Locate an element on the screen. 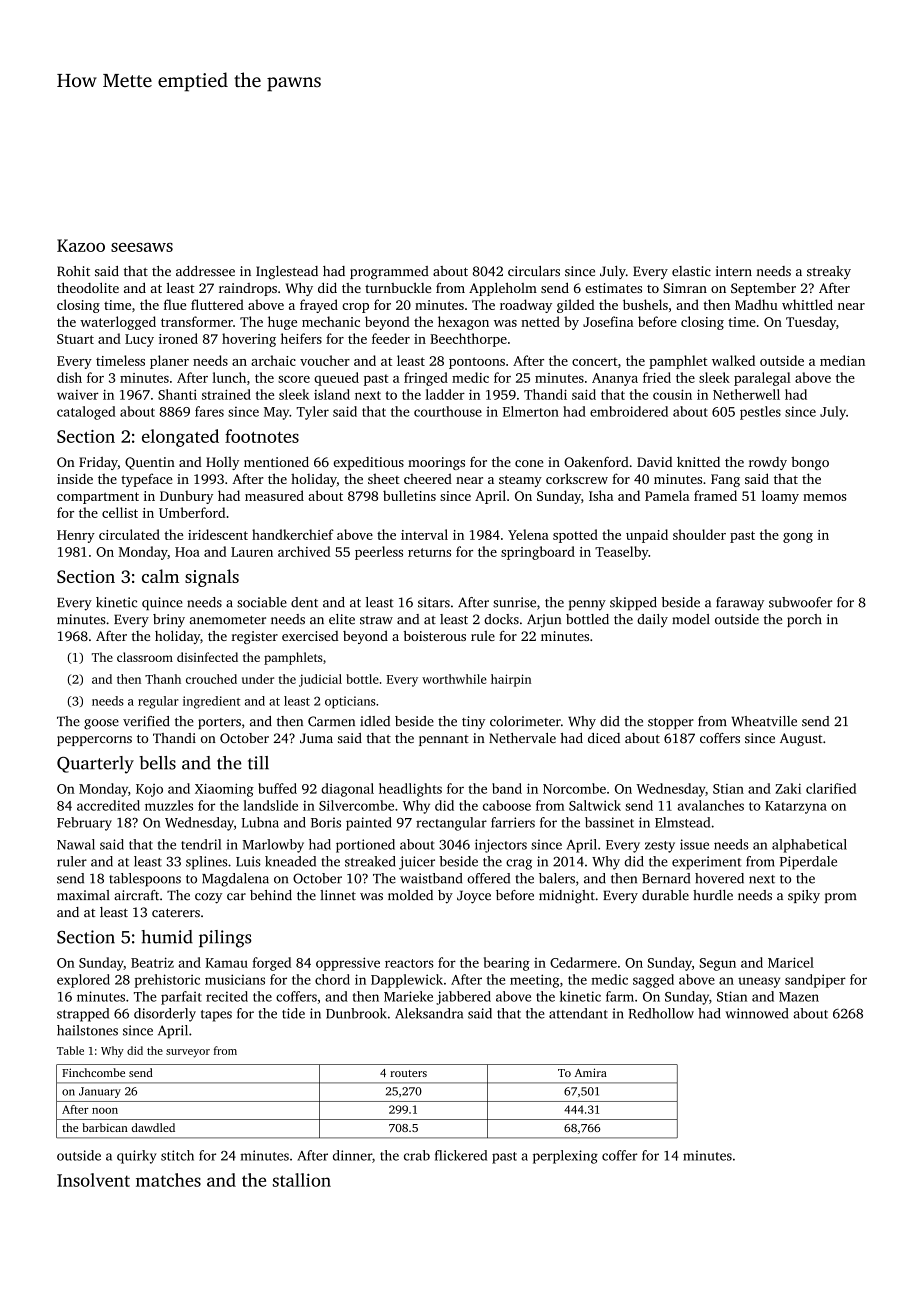 This screenshot has width=924, height=1308. Mazen is located at coordinates (799, 997).
